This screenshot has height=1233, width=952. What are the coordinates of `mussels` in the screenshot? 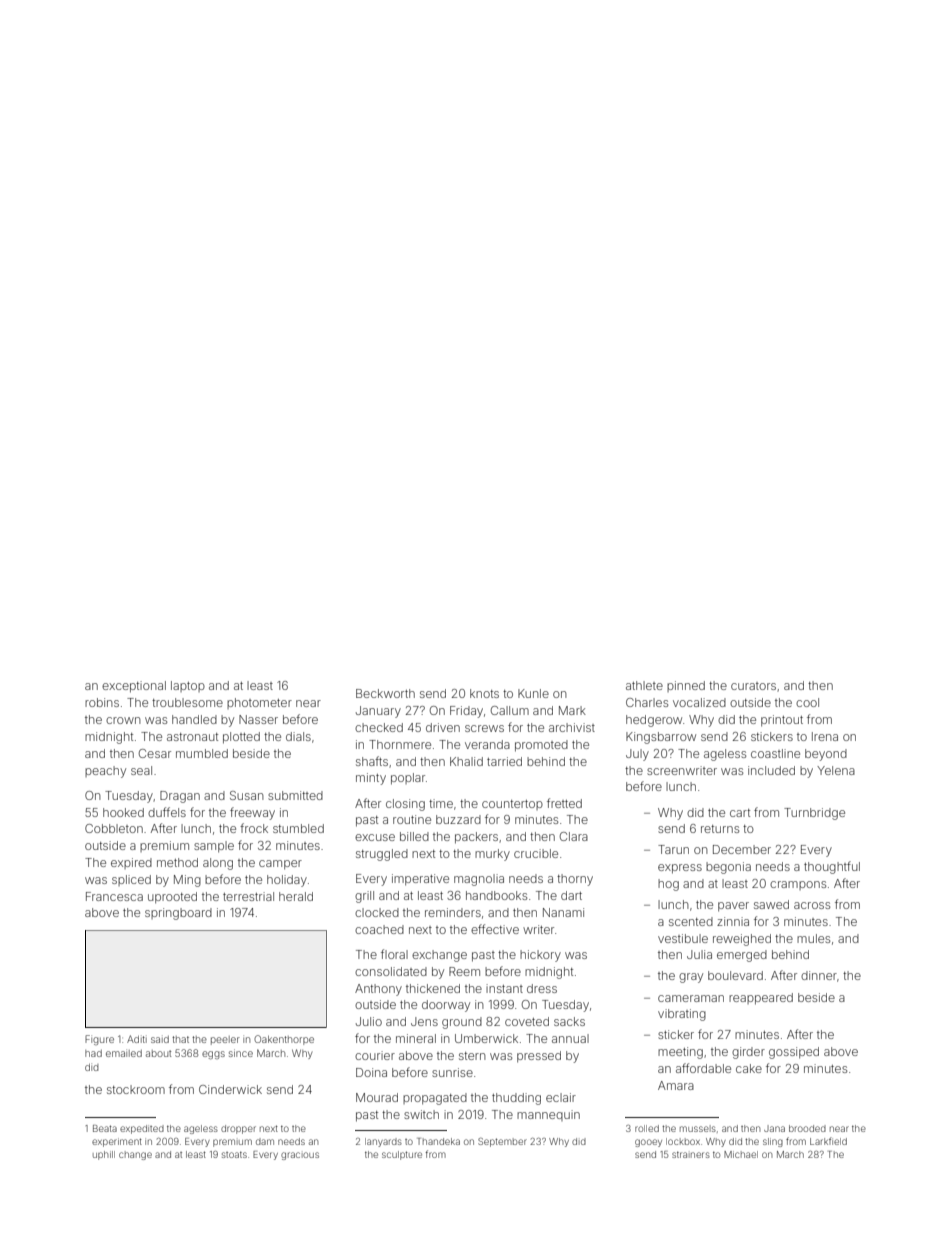 It's located at (698, 1128).
